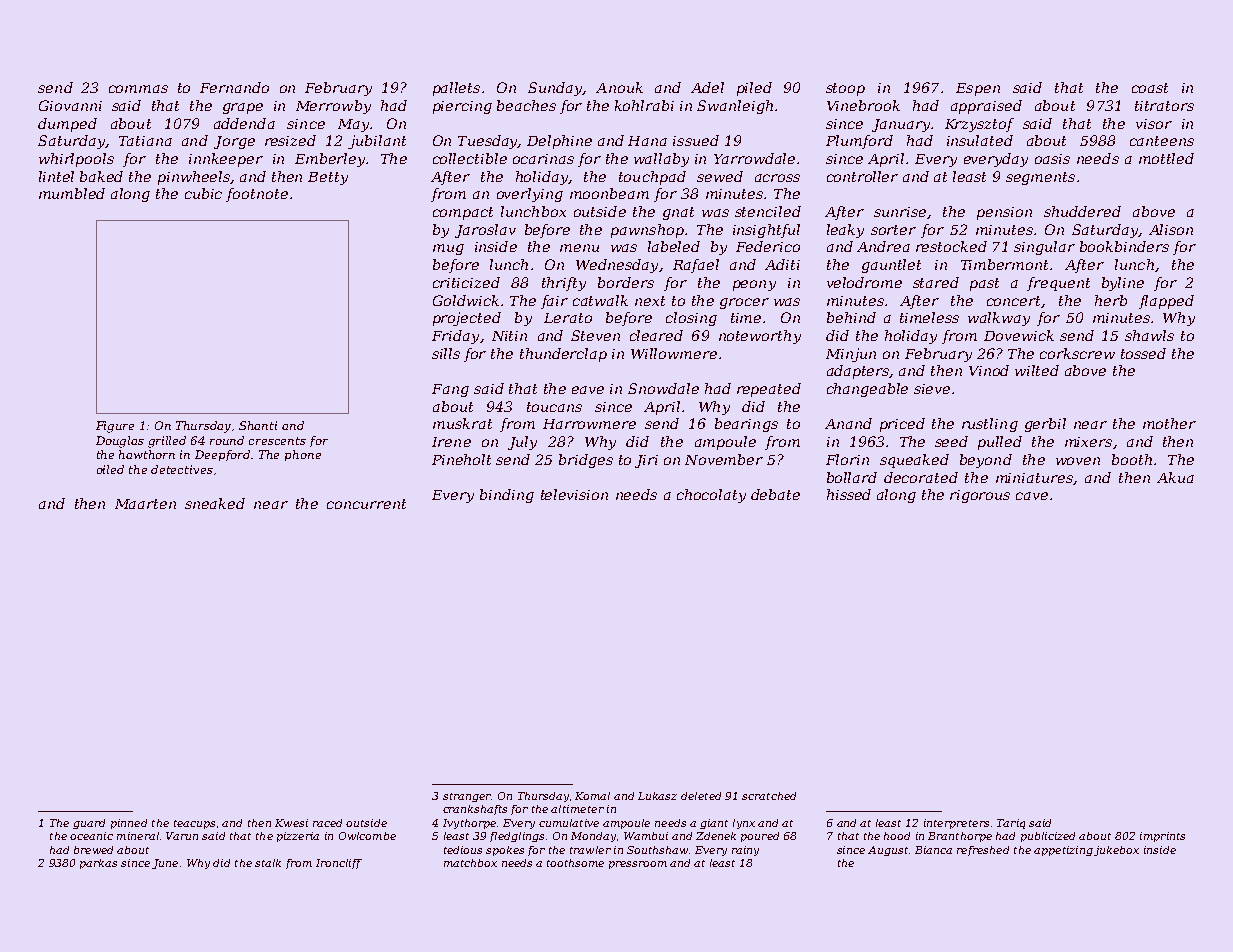 The image size is (1233, 952). Describe the element at coordinates (145, 141) in the image. I see `Tatiana` at that location.
